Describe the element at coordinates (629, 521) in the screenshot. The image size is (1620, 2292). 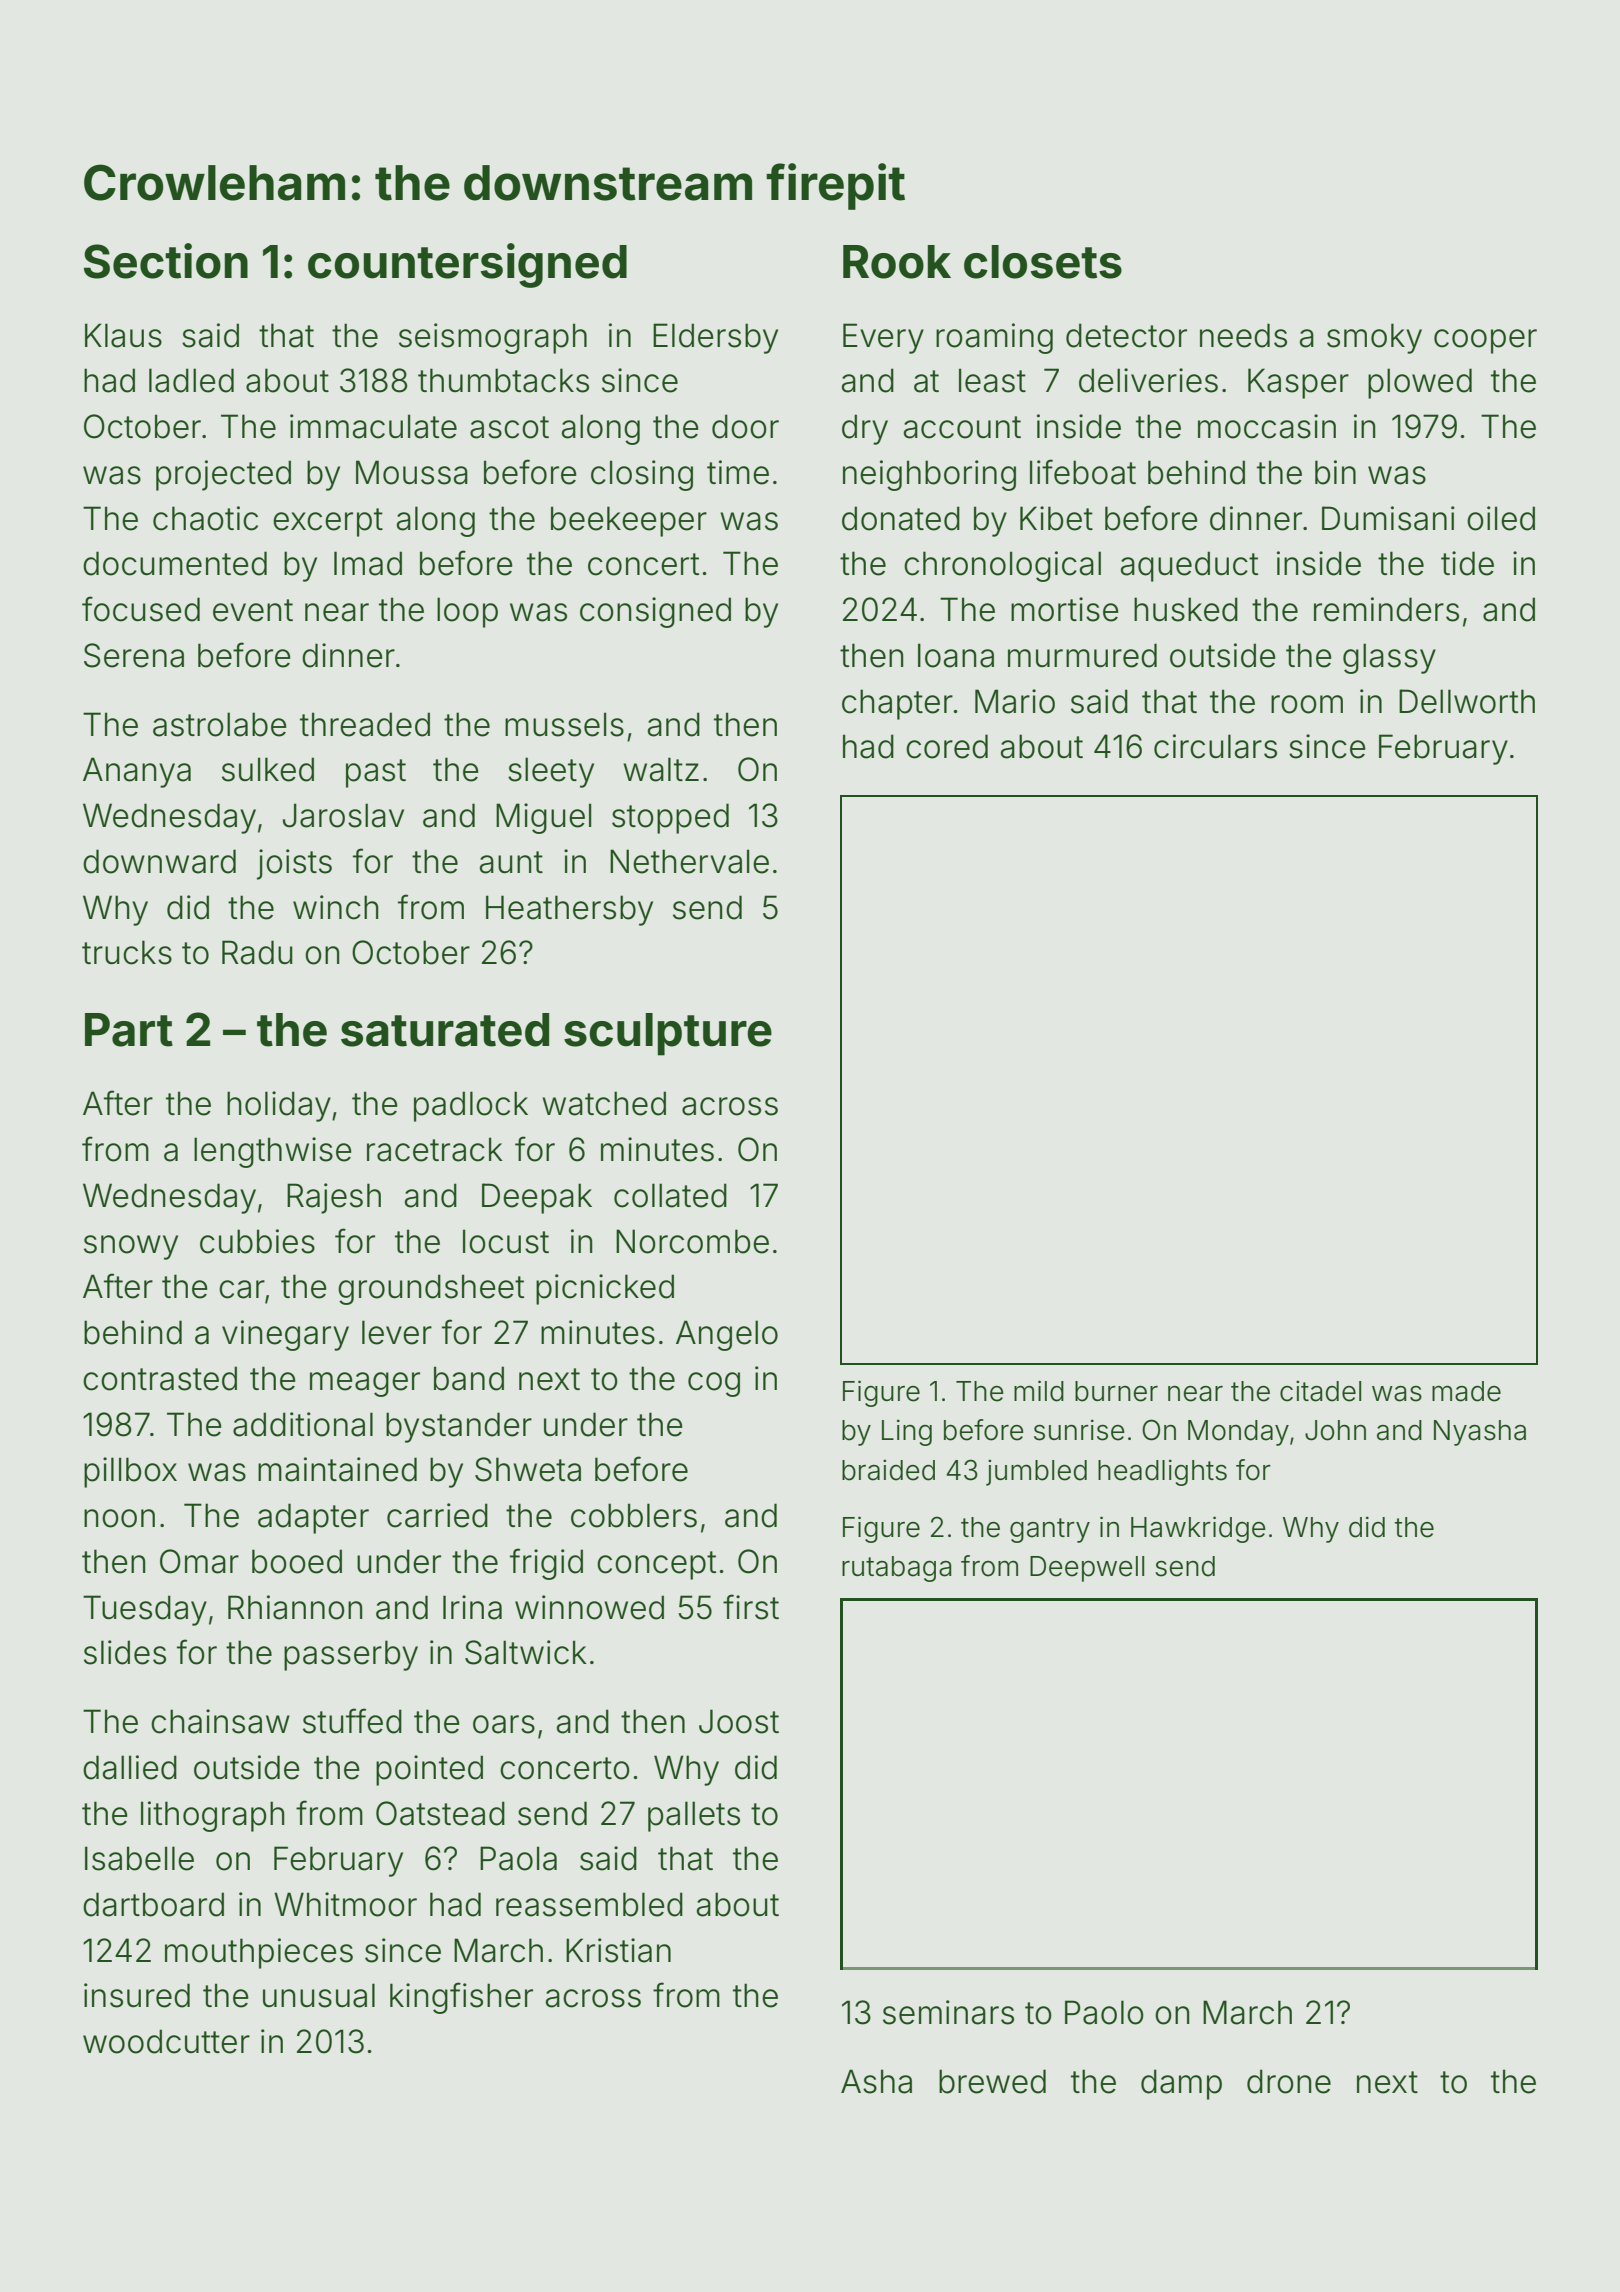
I see `beekeeper` at that location.
